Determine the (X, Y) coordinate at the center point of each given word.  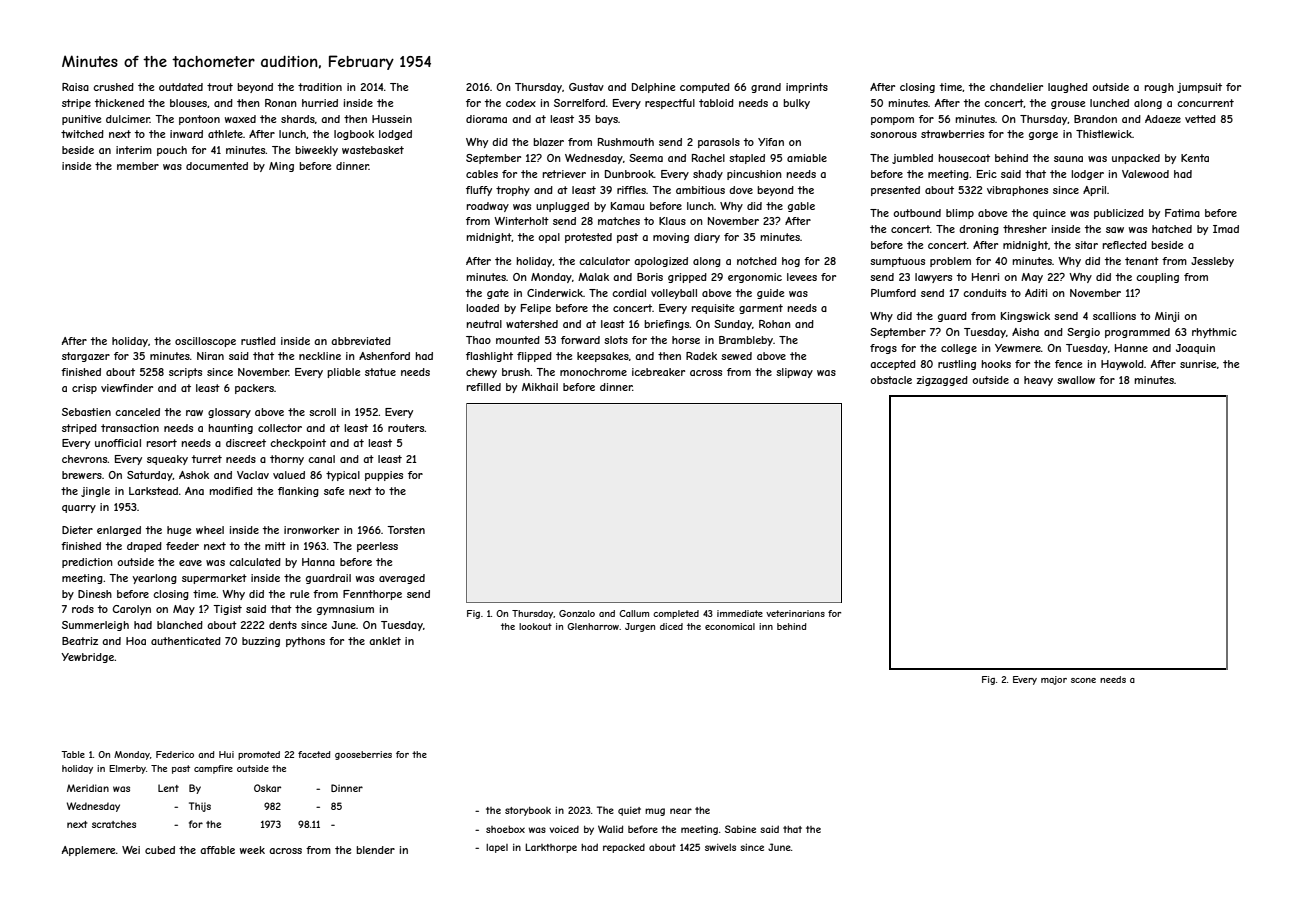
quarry (79, 509)
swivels (720, 847)
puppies (384, 476)
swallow (1076, 380)
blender (375, 850)
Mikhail (540, 387)
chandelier (1016, 87)
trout (220, 87)
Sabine (740, 829)
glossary (229, 413)
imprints (807, 88)
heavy (1038, 381)
